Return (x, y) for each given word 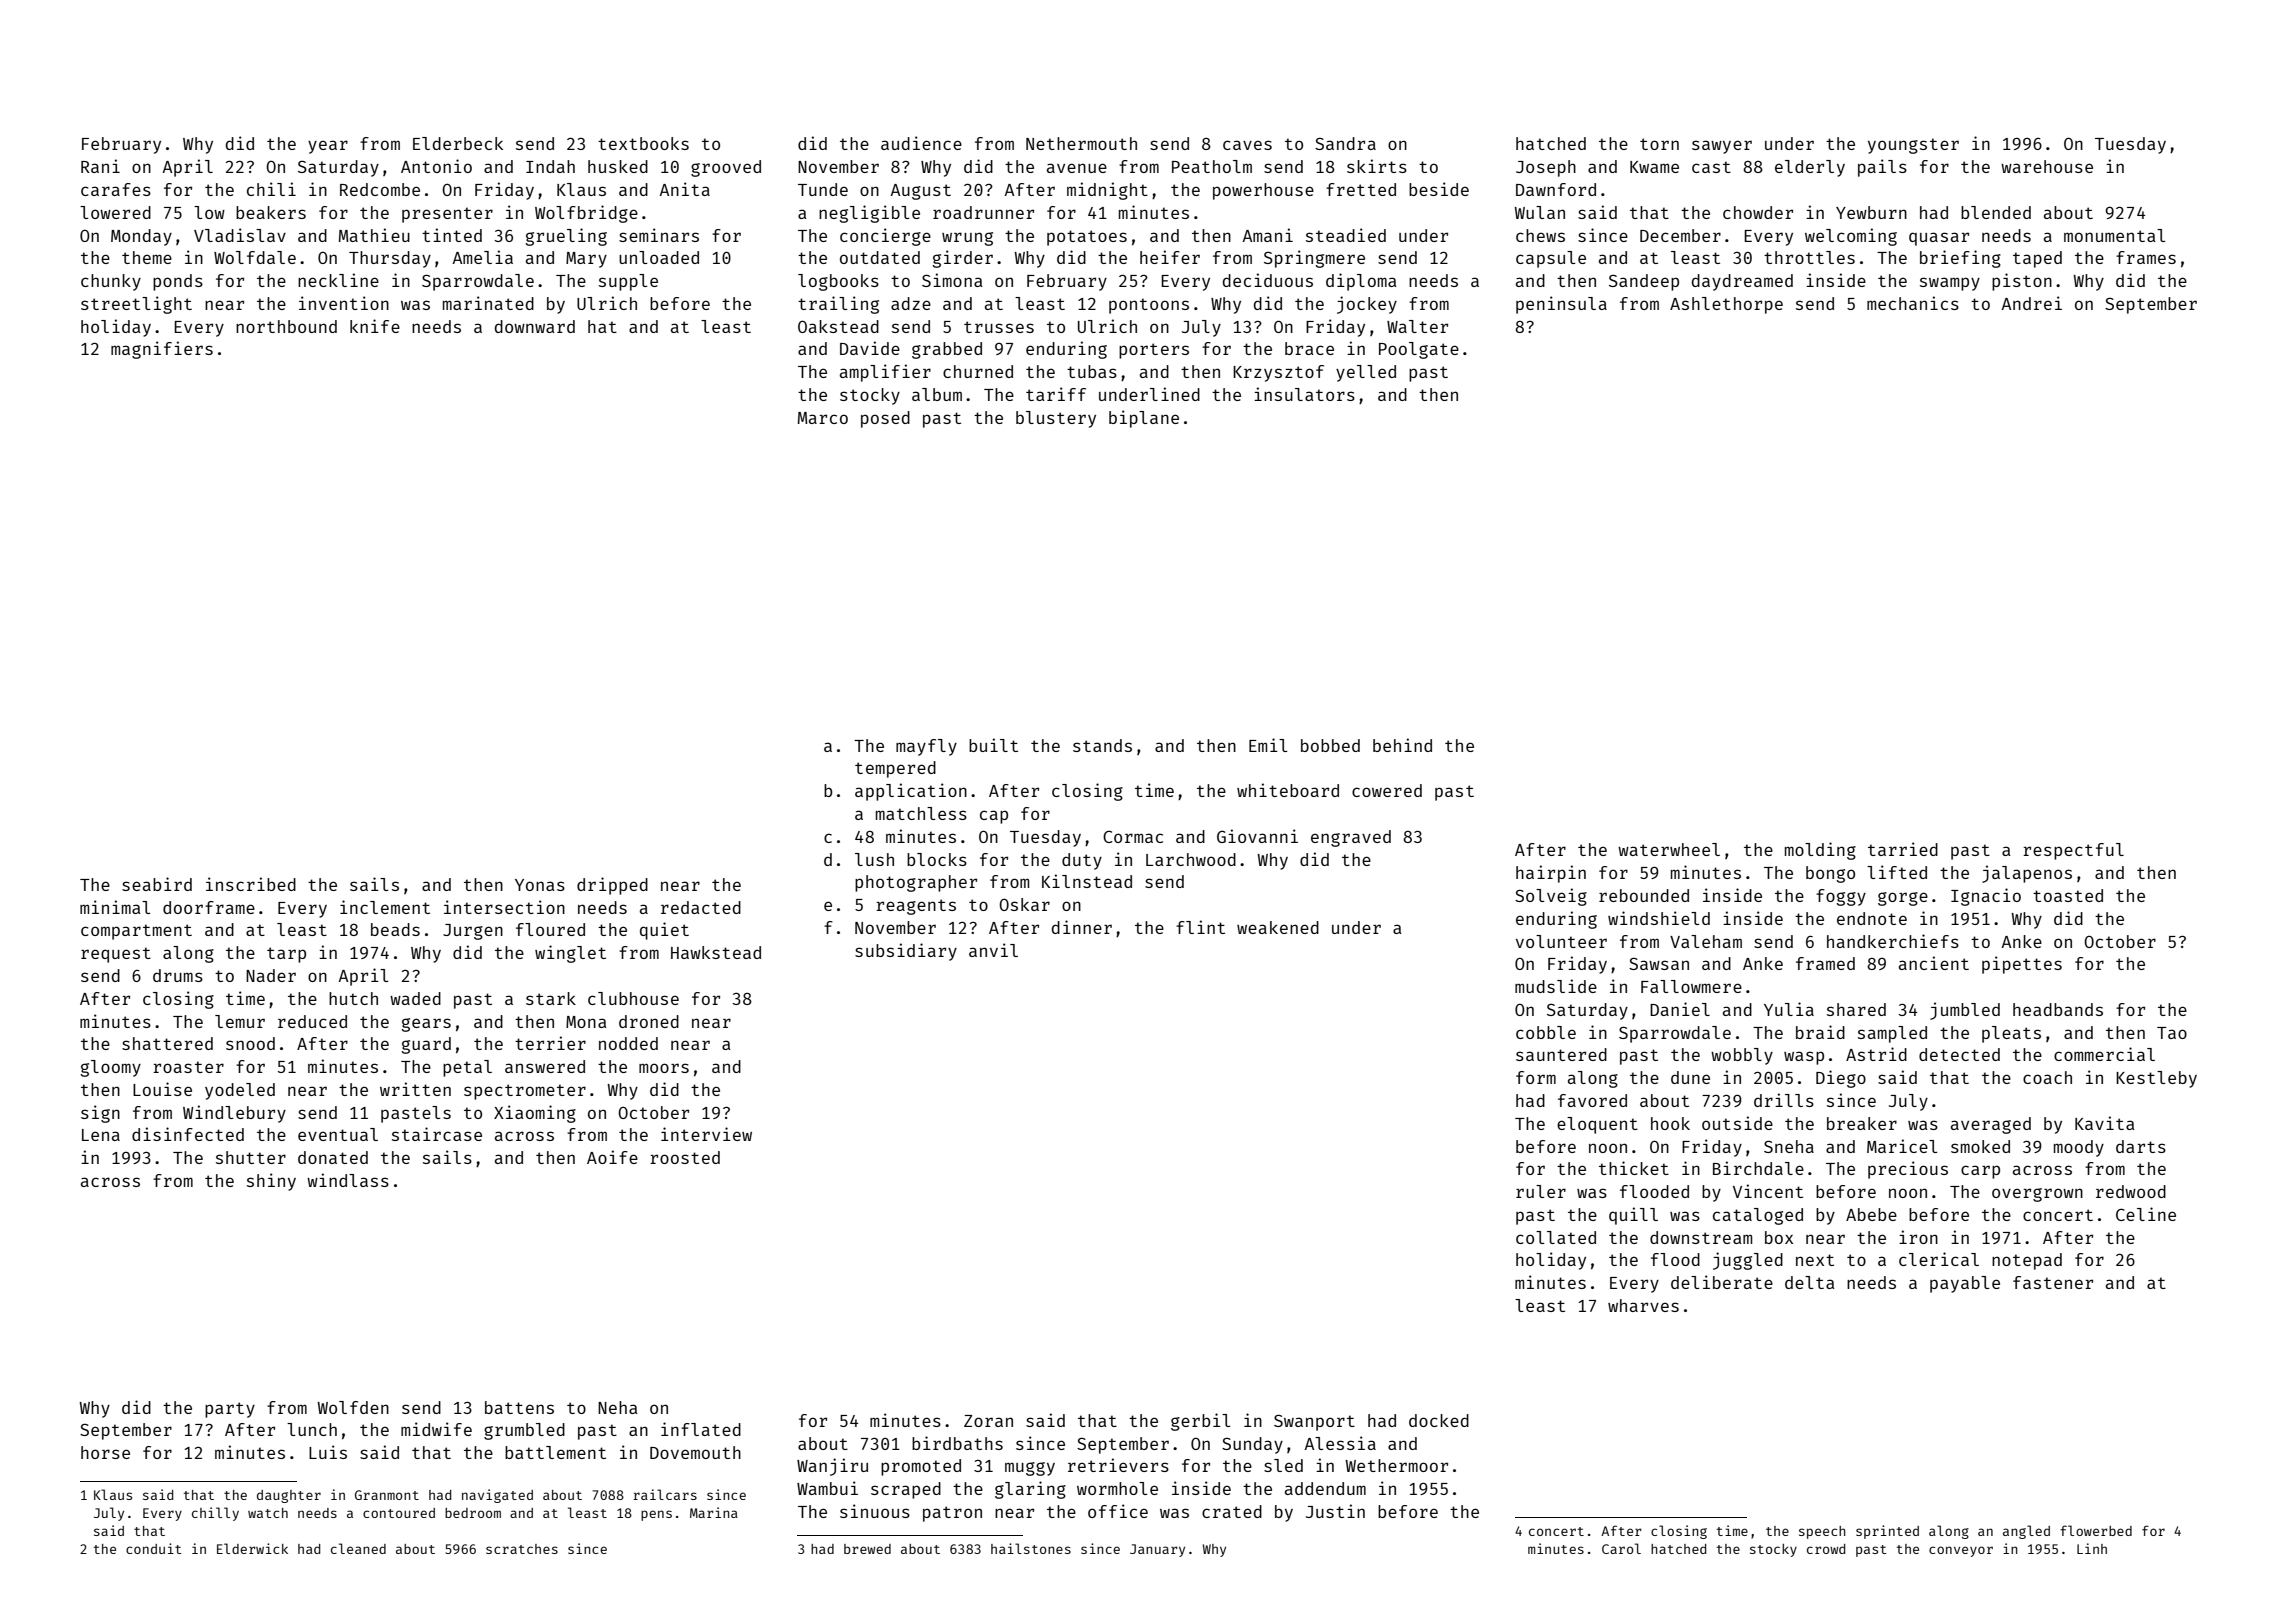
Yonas (540, 885)
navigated (497, 1496)
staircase (437, 1134)
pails (1882, 168)
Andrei (2031, 303)
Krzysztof (1278, 373)
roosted (685, 1157)
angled (2026, 1532)
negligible (869, 214)
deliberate (1722, 1282)
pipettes (2022, 965)
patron (952, 1514)
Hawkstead (716, 952)
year (328, 147)
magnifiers (162, 350)
